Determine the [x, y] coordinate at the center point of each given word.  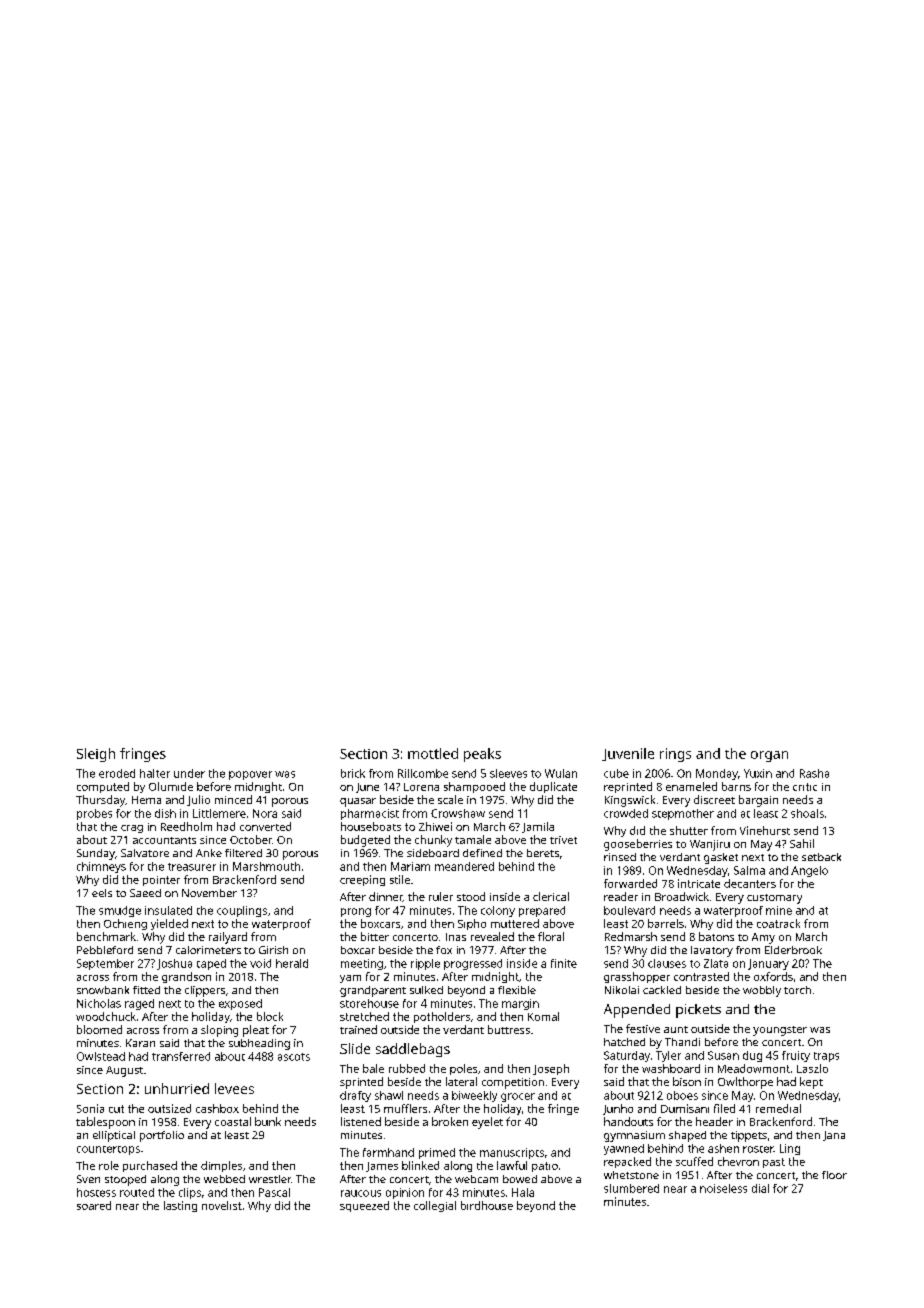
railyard [228, 938]
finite [564, 963]
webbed [224, 1179]
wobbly [762, 991]
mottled [433, 753]
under [189, 773]
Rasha [814, 773]
